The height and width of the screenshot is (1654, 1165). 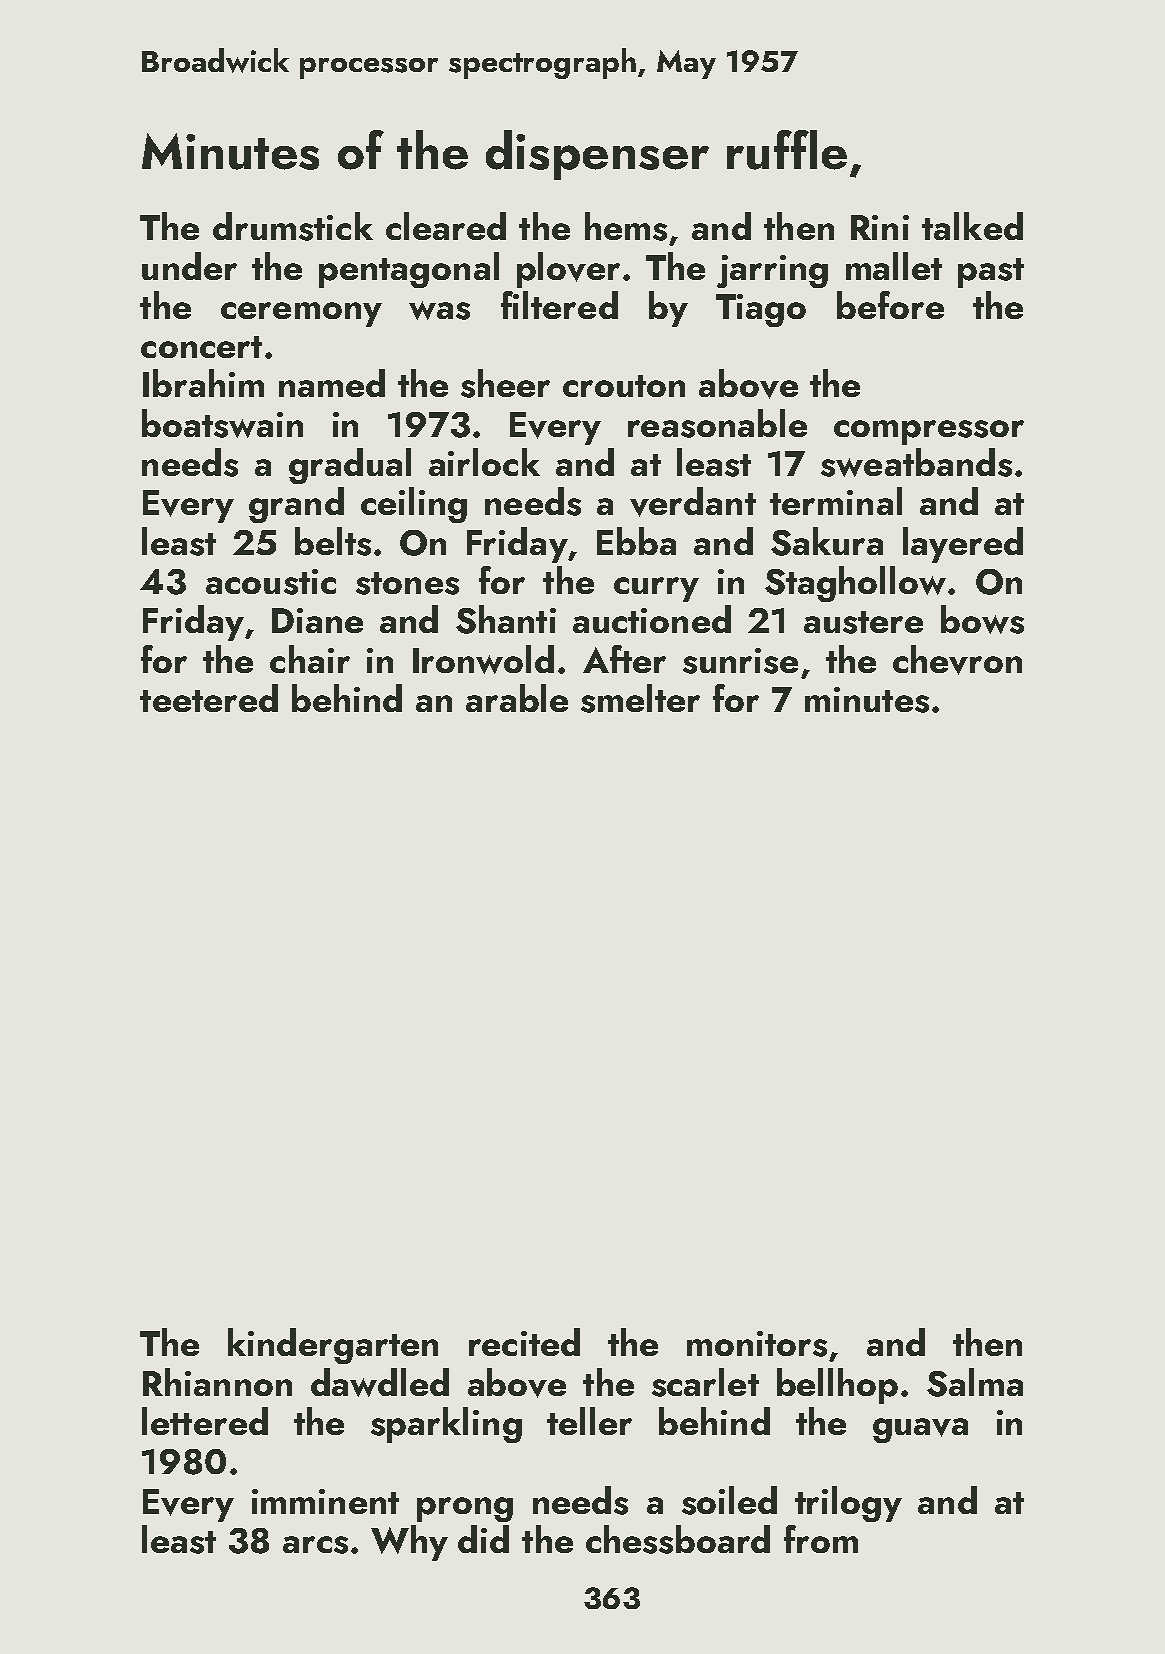 I want to click on chevron, so click(x=957, y=660).
